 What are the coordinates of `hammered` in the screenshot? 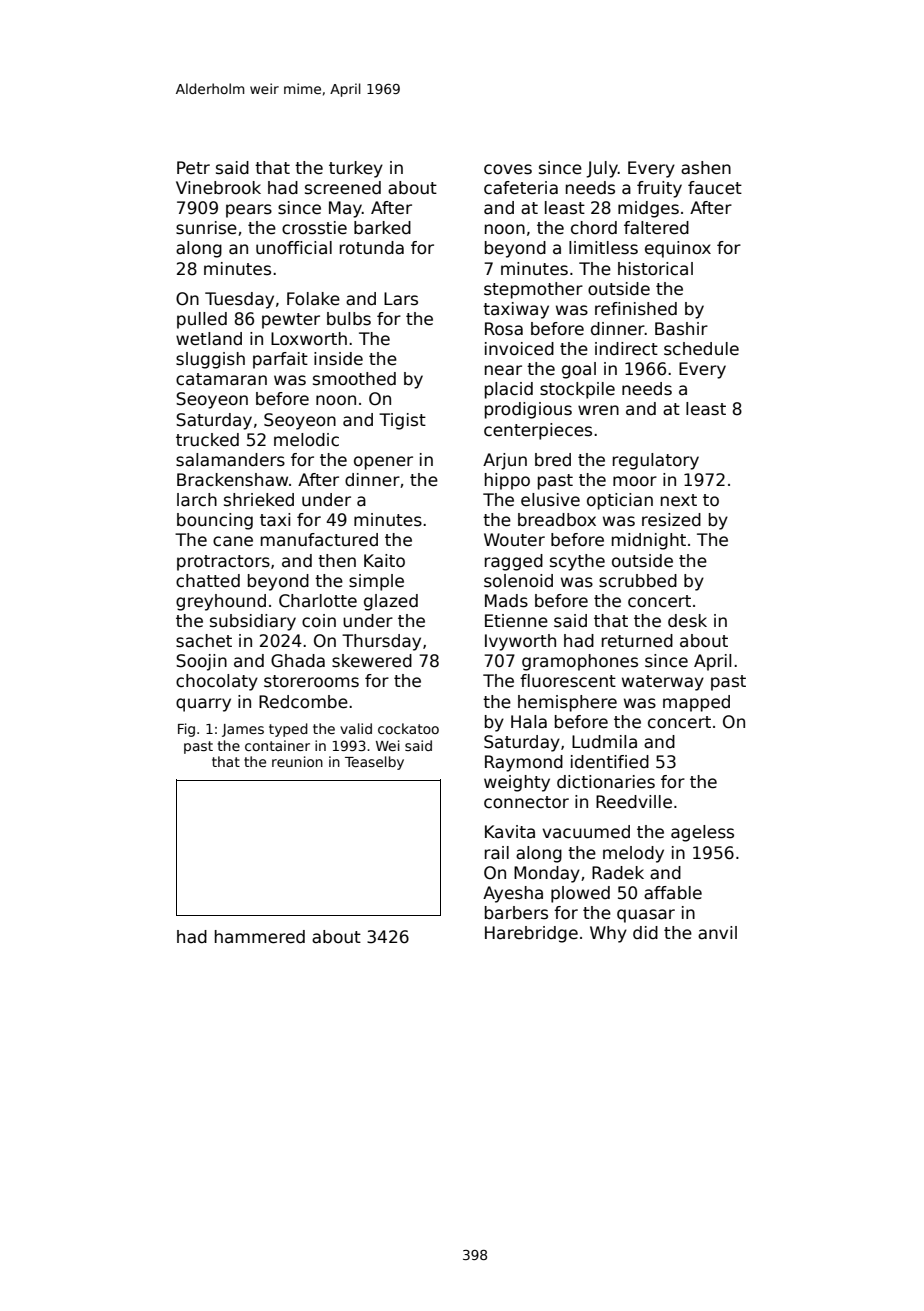 It's located at (260, 937).
